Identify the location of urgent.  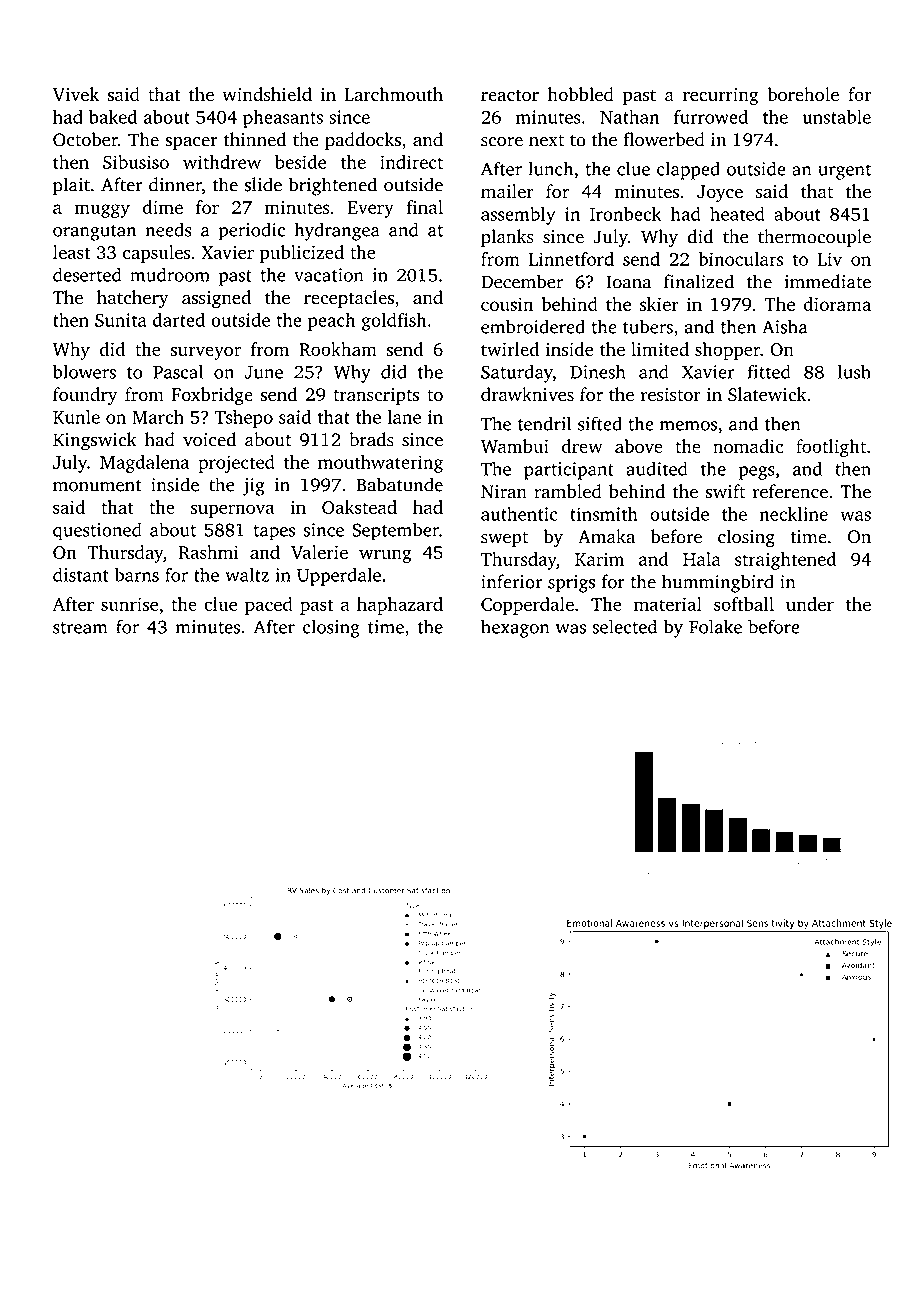
(844, 172).
